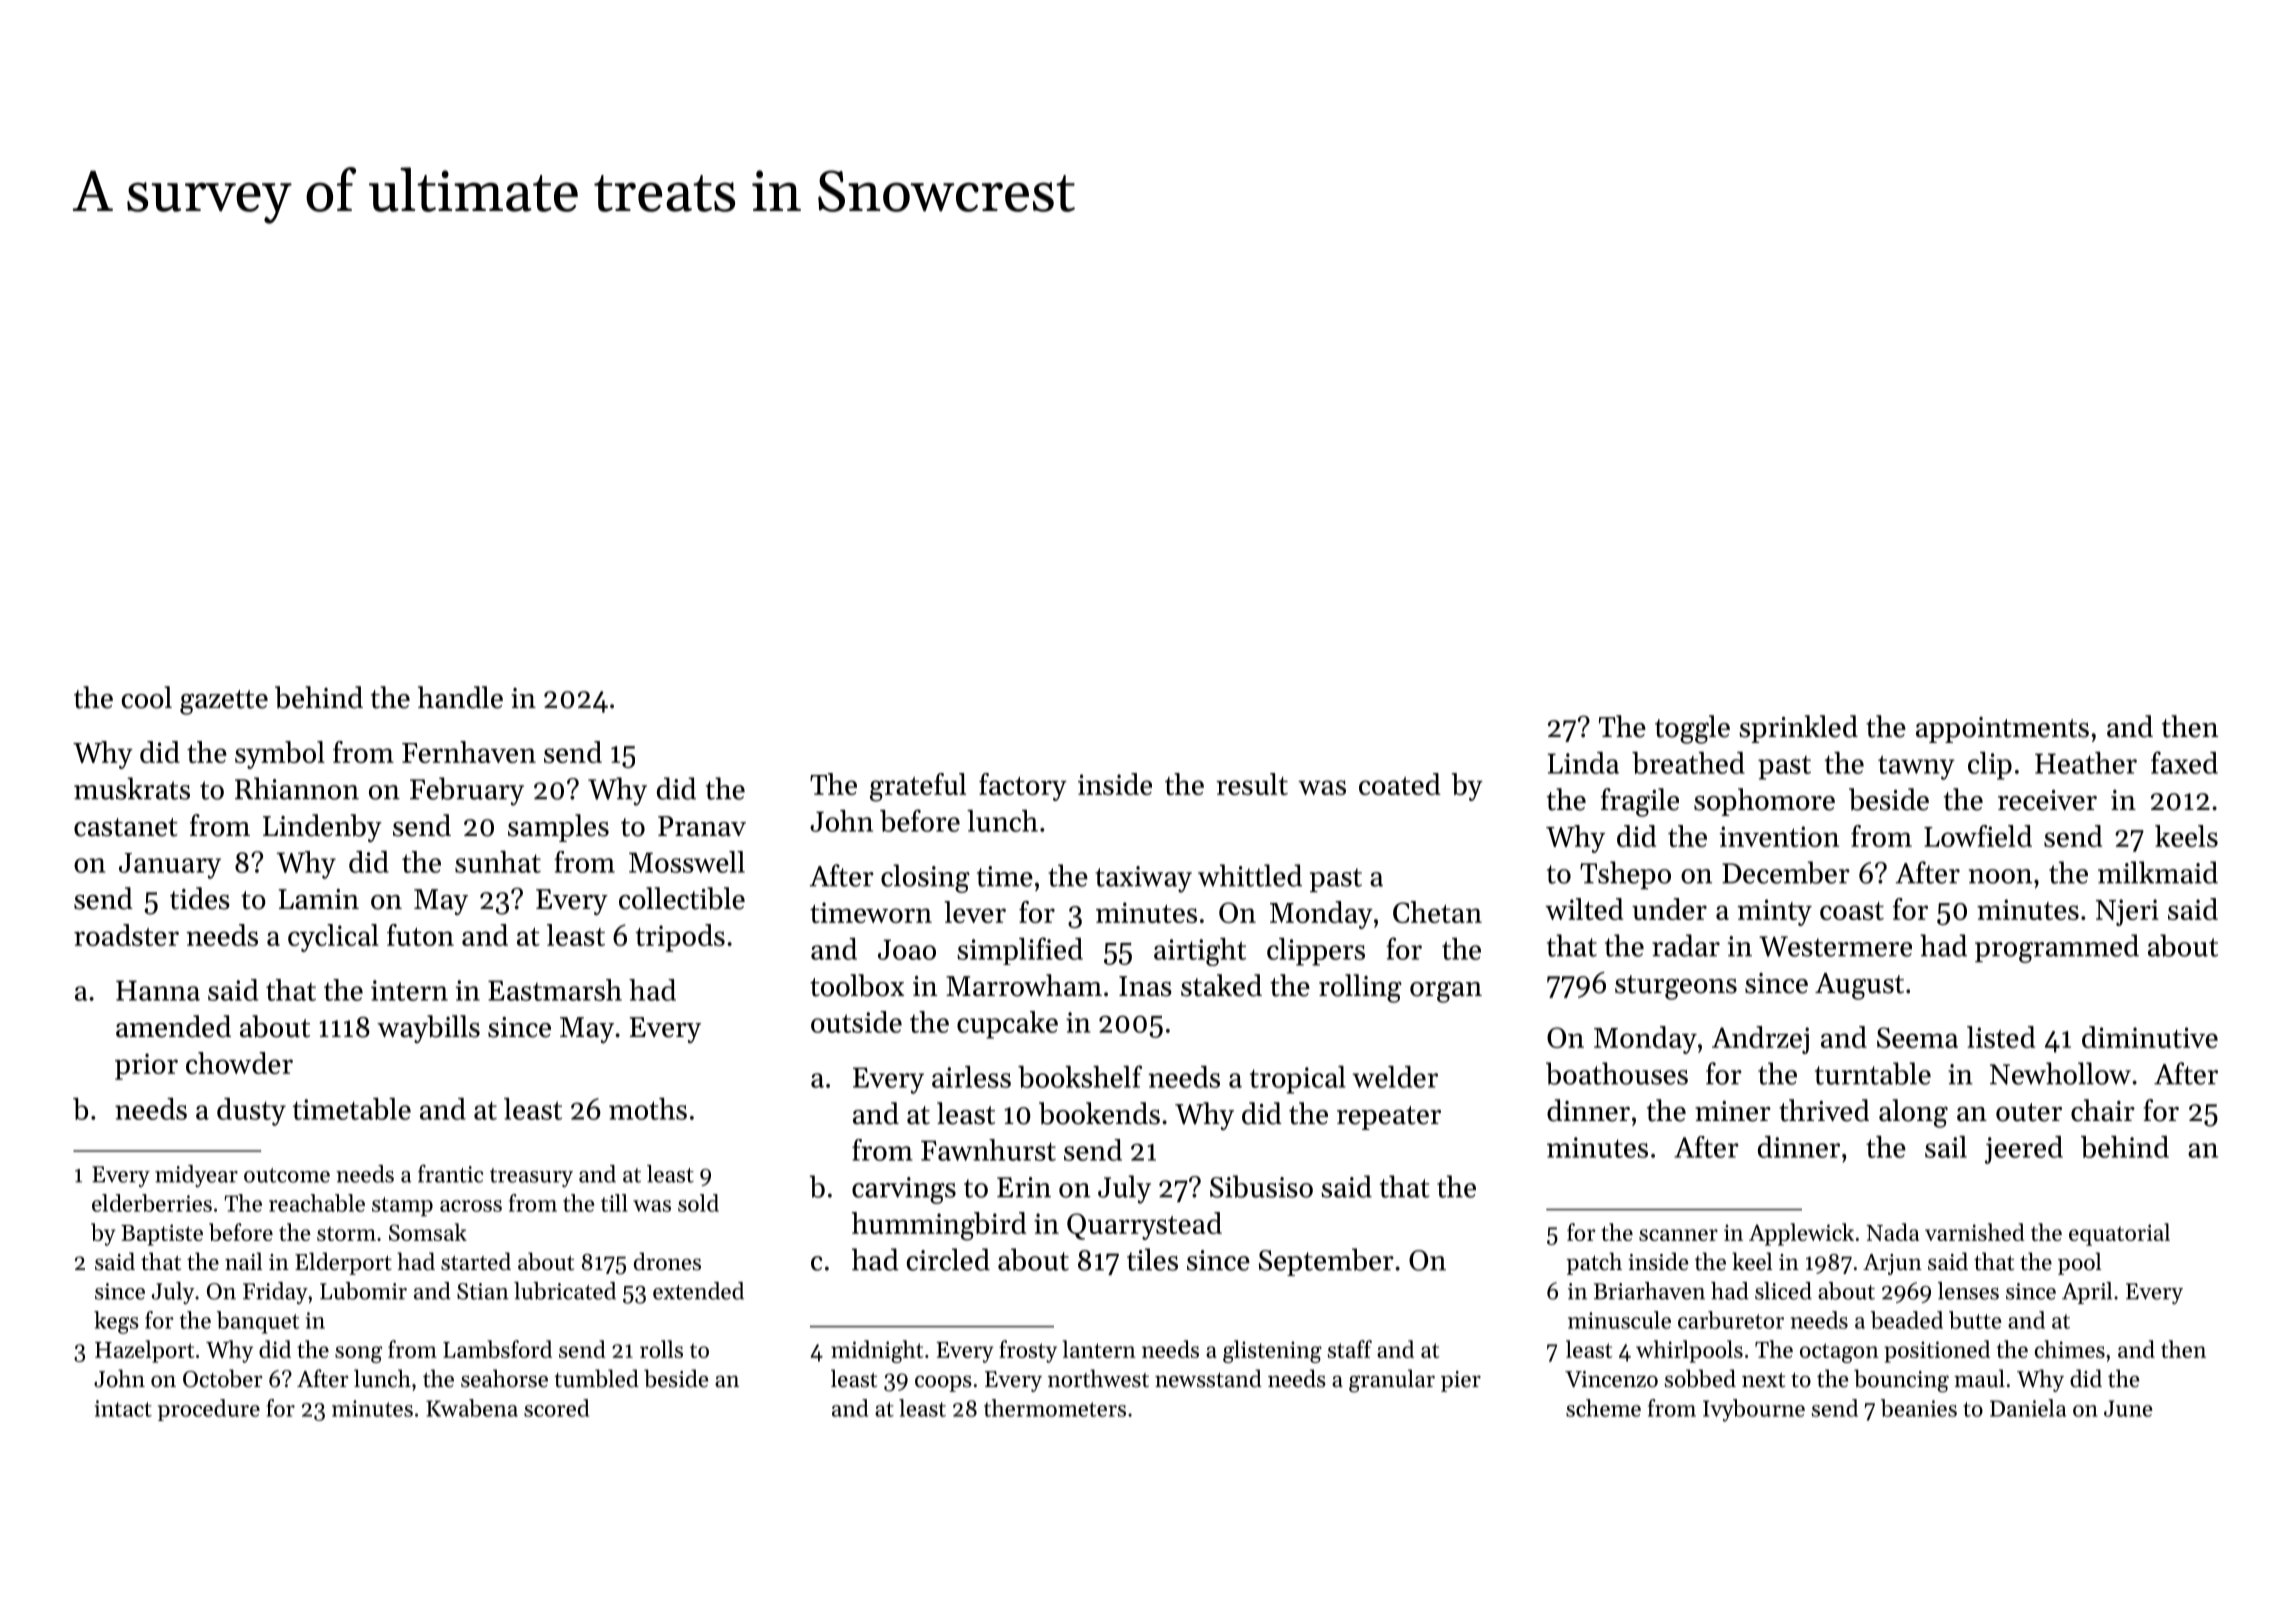 The width and height of the page is (2292, 1620). Describe the element at coordinates (460, 697) in the page. I see `handle` at that location.
